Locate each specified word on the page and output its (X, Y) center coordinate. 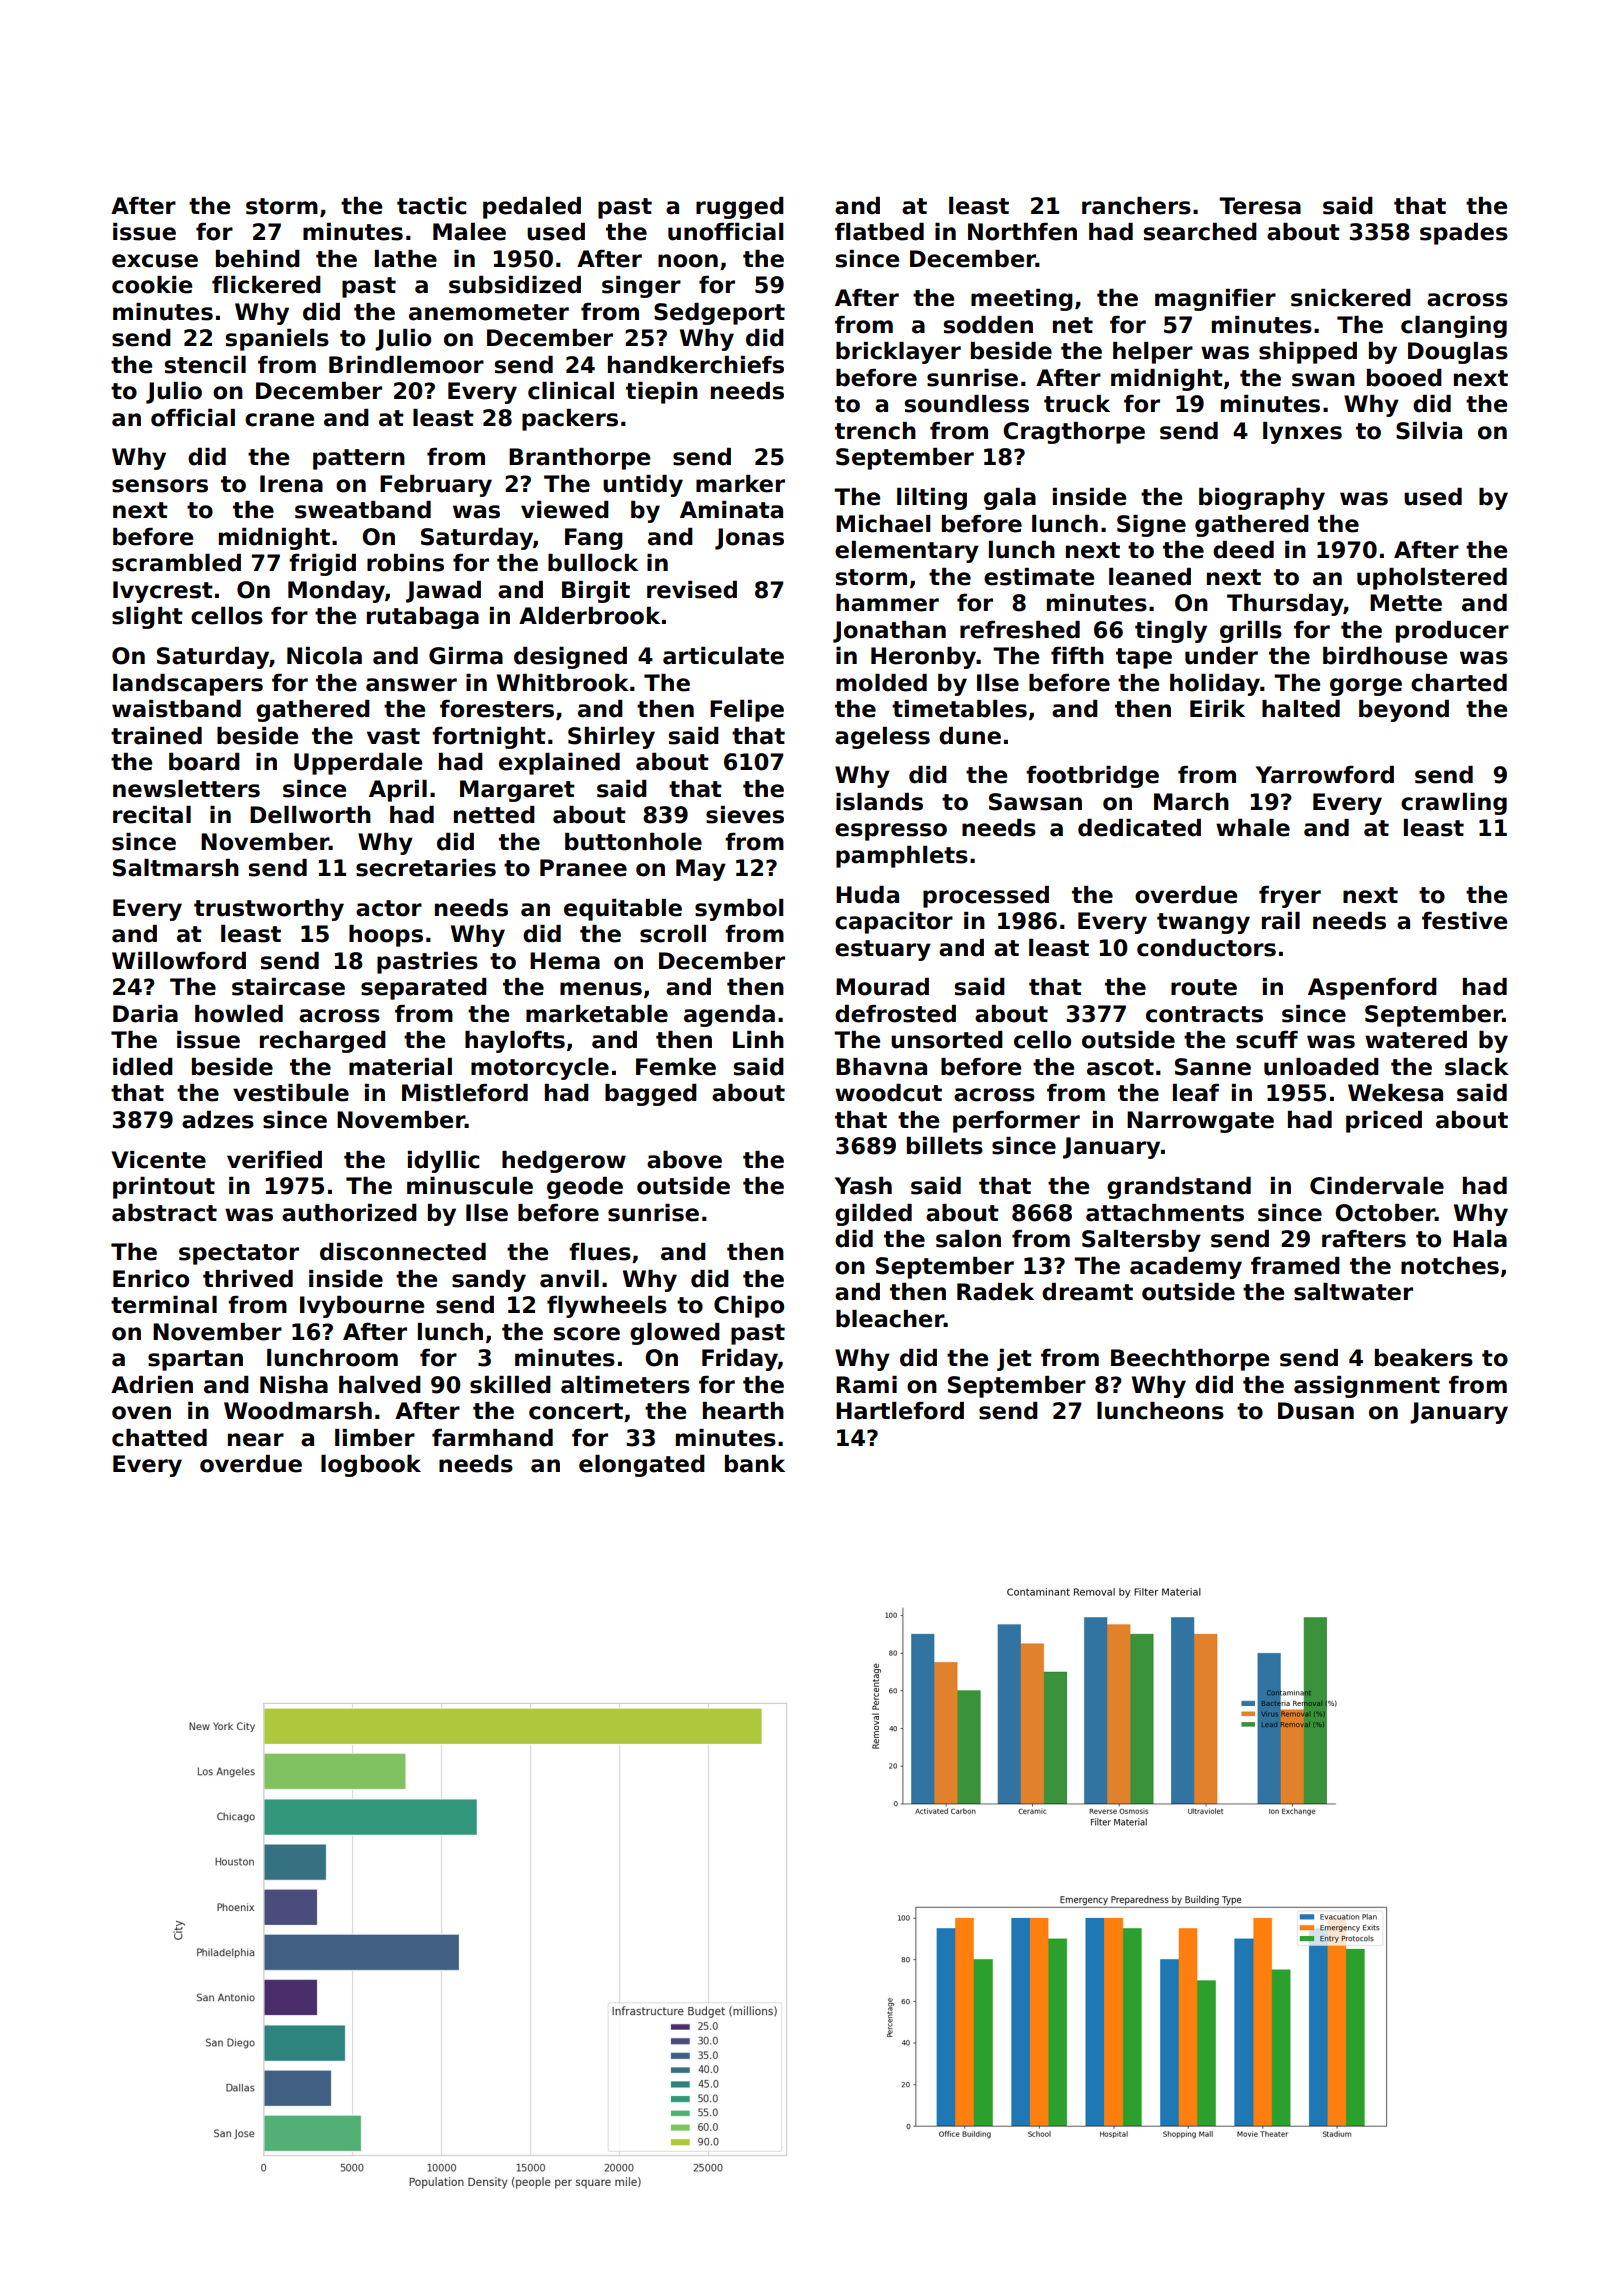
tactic (431, 206)
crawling (1454, 804)
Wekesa (1395, 1093)
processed (986, 897)
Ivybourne (362, 1307)
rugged (740, 208)
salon (968, 1239)
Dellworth (310, 815)
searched (1200, 232)
